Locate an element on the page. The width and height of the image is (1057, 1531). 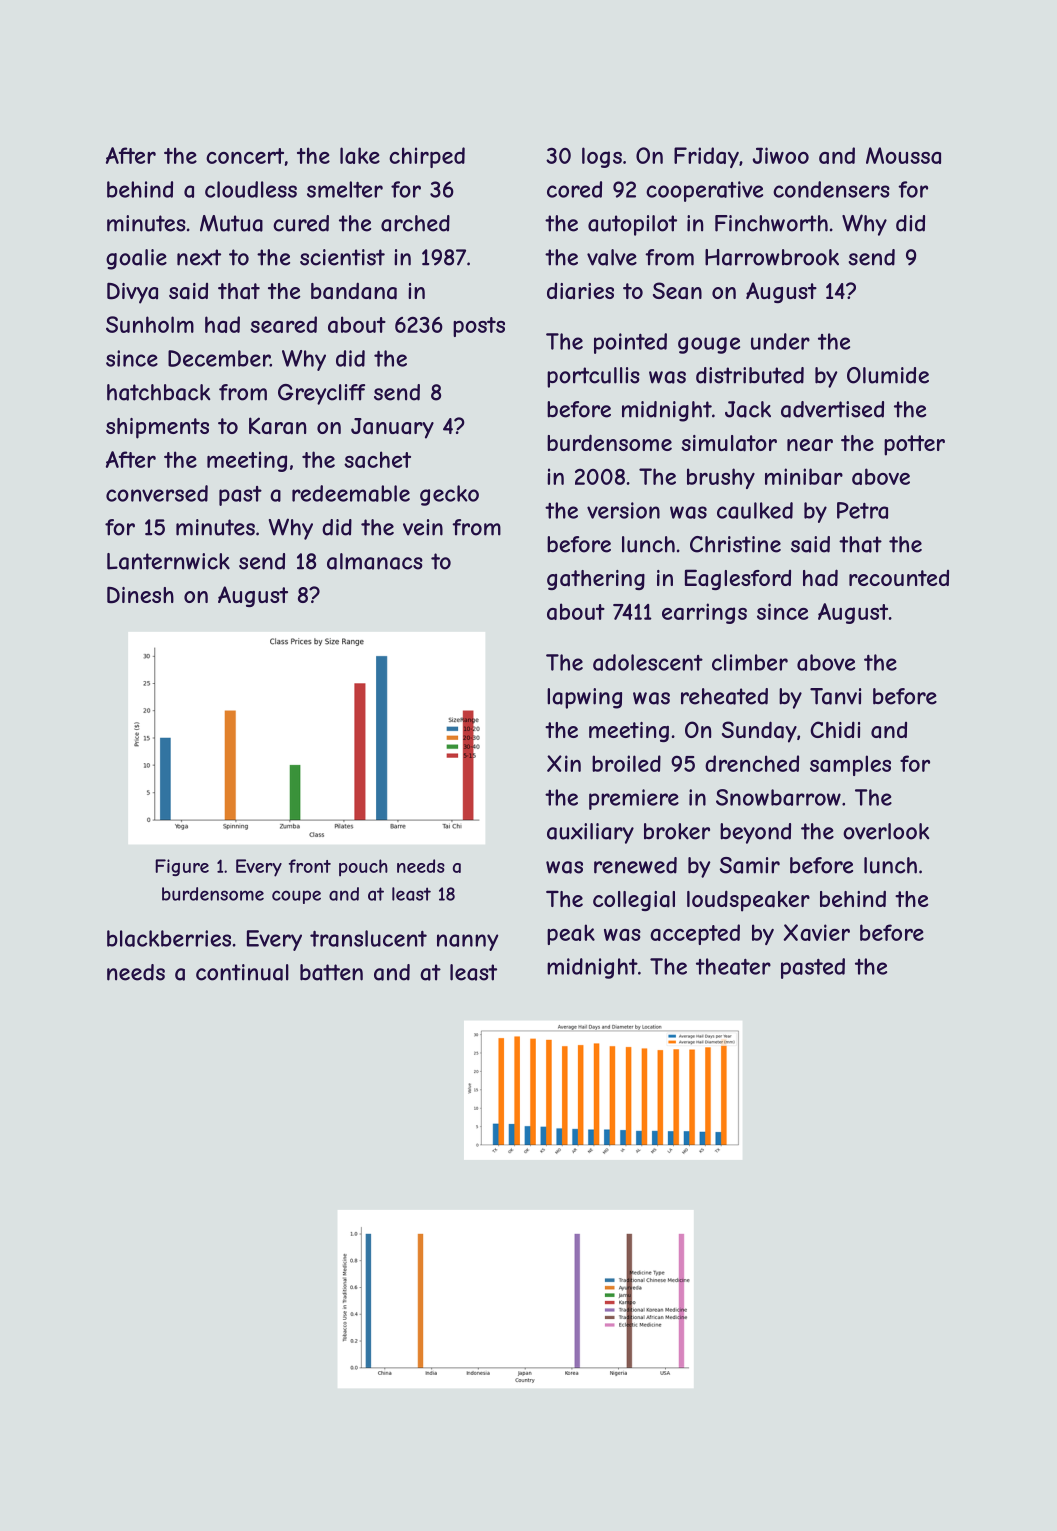
auxiliary is located at coordinates (590, 833).
